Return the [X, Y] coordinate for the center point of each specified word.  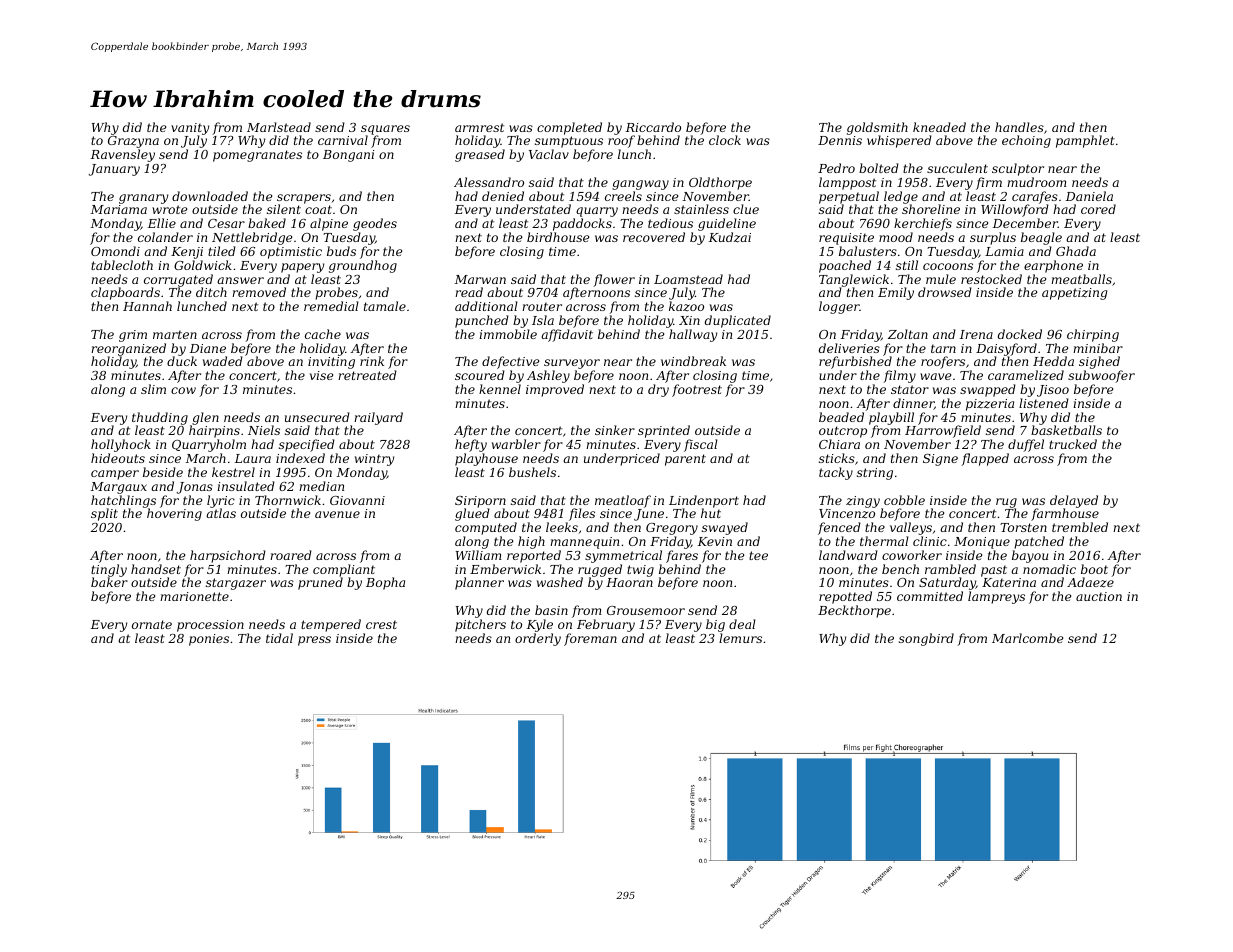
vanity [190, 129]
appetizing [1074, 294]
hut [711, 513]
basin [551, 610]
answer [240, 280]
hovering [174, 515]
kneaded [939, 127]
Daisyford [1006, 350]
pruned [320, 584]
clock [725, 140]
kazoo [686, 306]
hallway [693, 335]
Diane [208, 348]
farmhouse [1065, 515]
